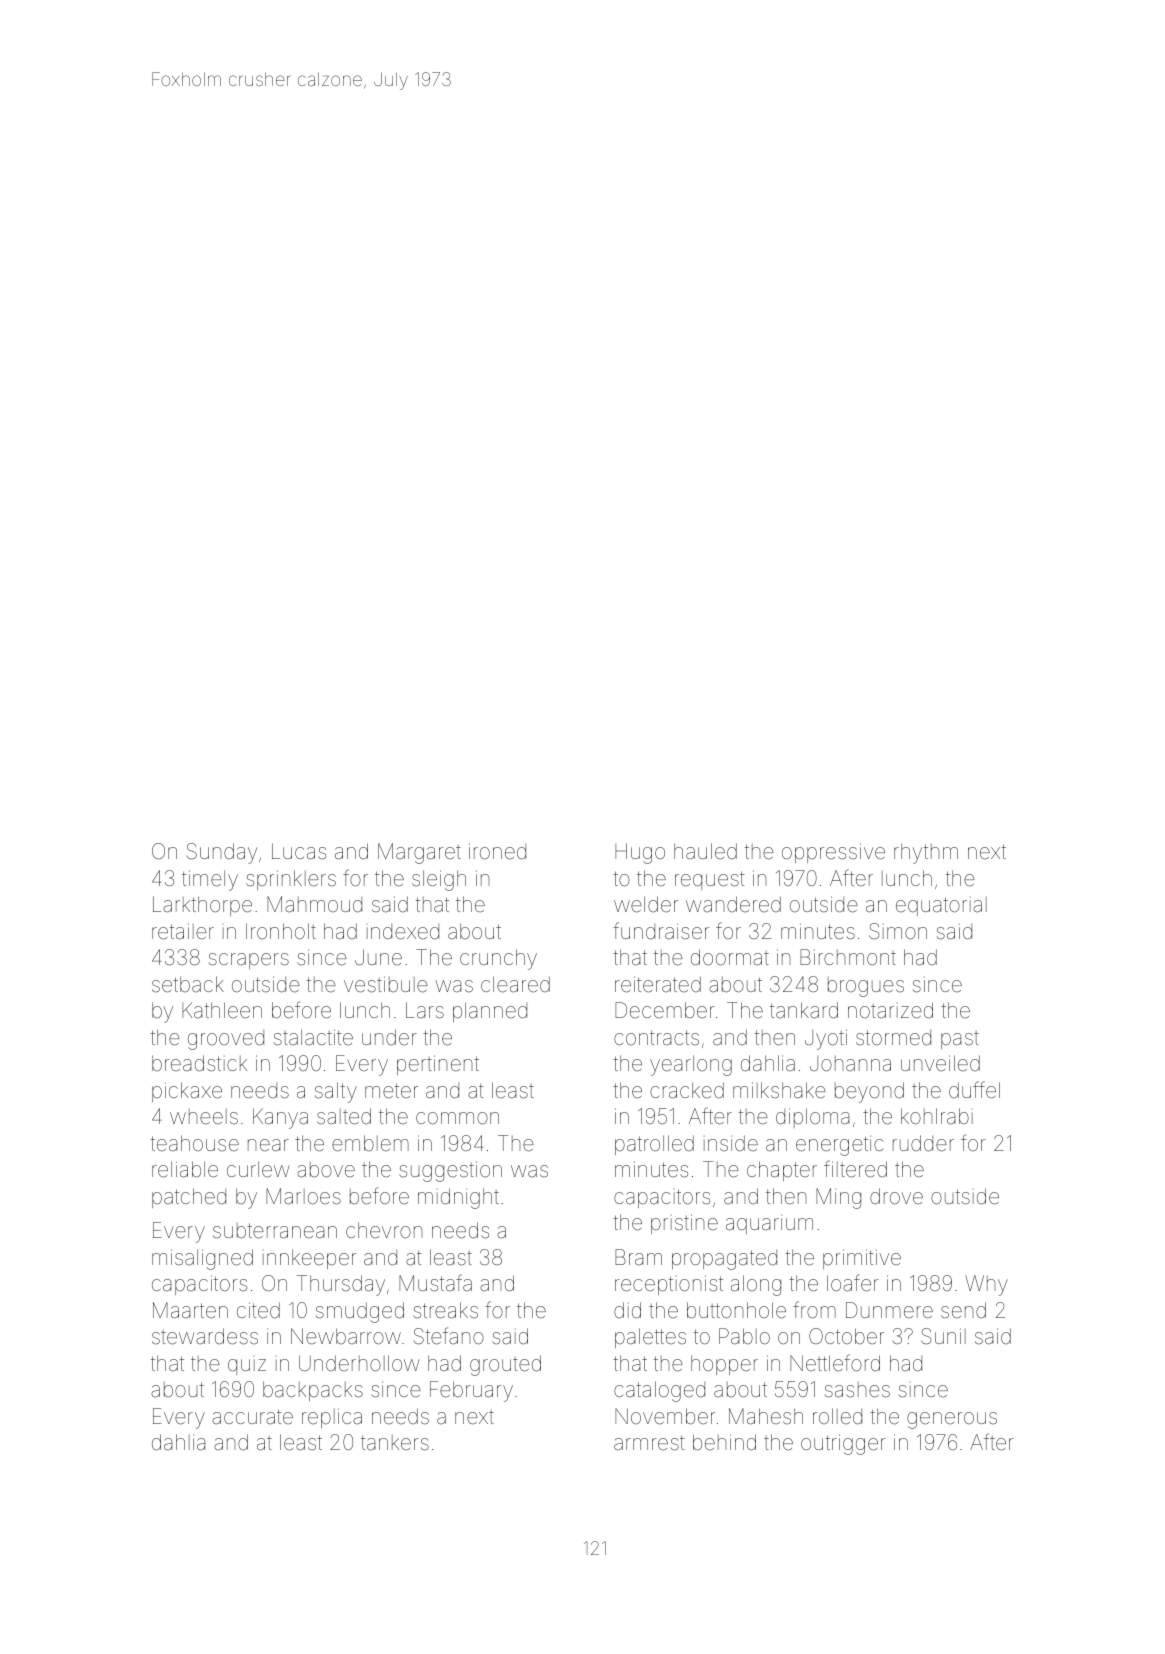 This image has width=1165, height=1654. Describe the element at coordinates (326, 1170) in the image. I see `above` at that location.
